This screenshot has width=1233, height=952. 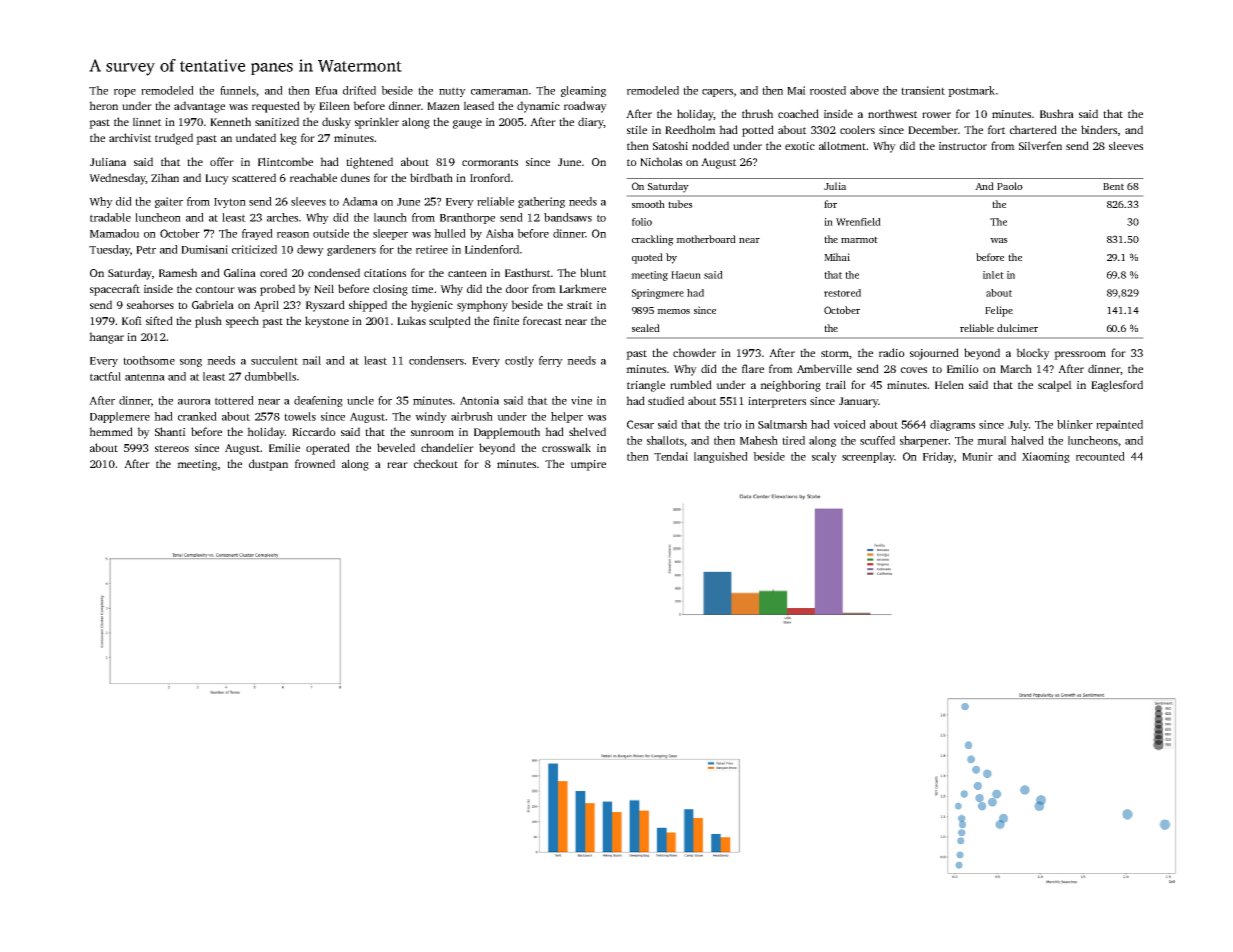 I want to click on inlet, so click(x=993, y=275).
